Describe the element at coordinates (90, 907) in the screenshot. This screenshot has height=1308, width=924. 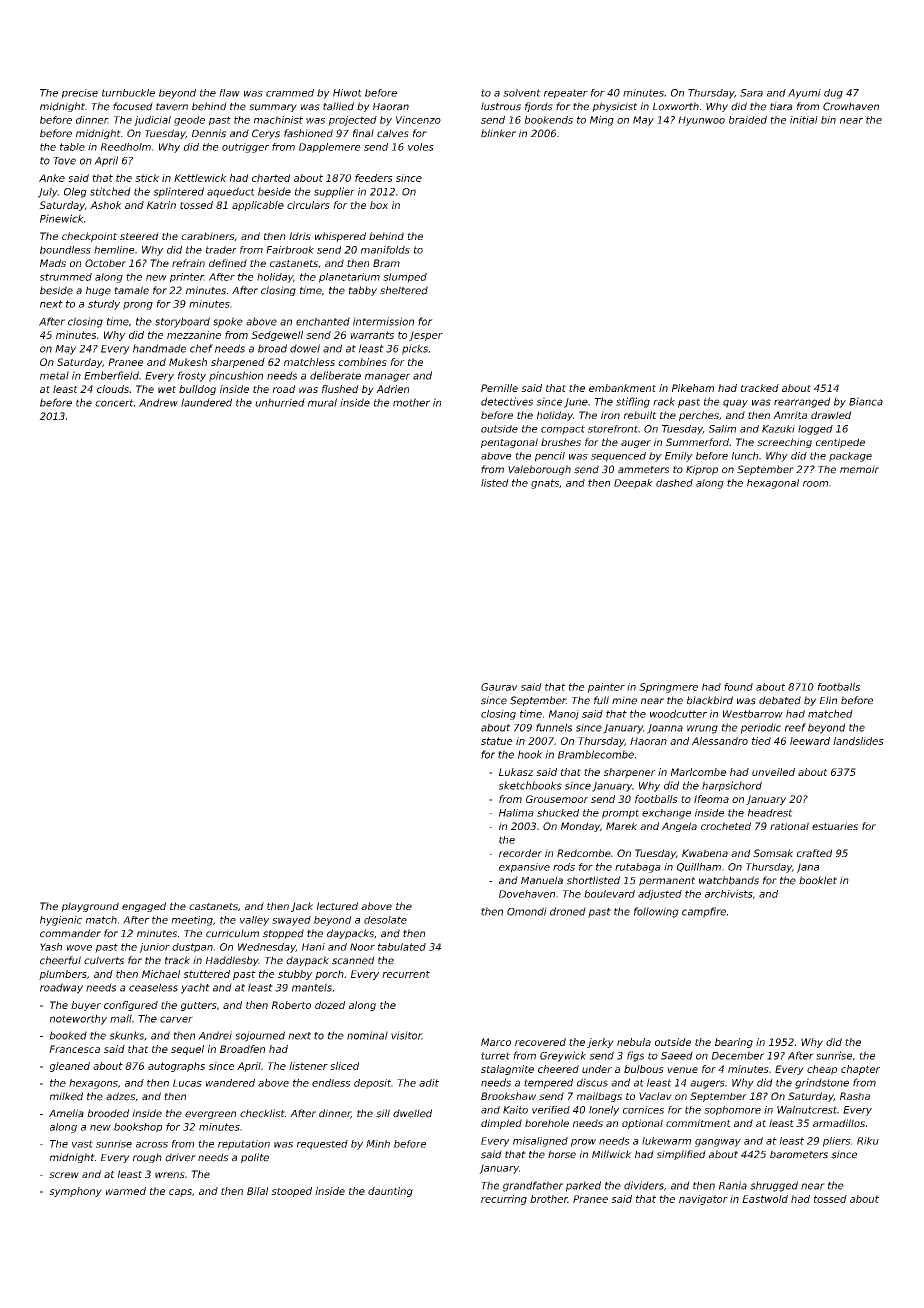
I see `playground` at that location.
